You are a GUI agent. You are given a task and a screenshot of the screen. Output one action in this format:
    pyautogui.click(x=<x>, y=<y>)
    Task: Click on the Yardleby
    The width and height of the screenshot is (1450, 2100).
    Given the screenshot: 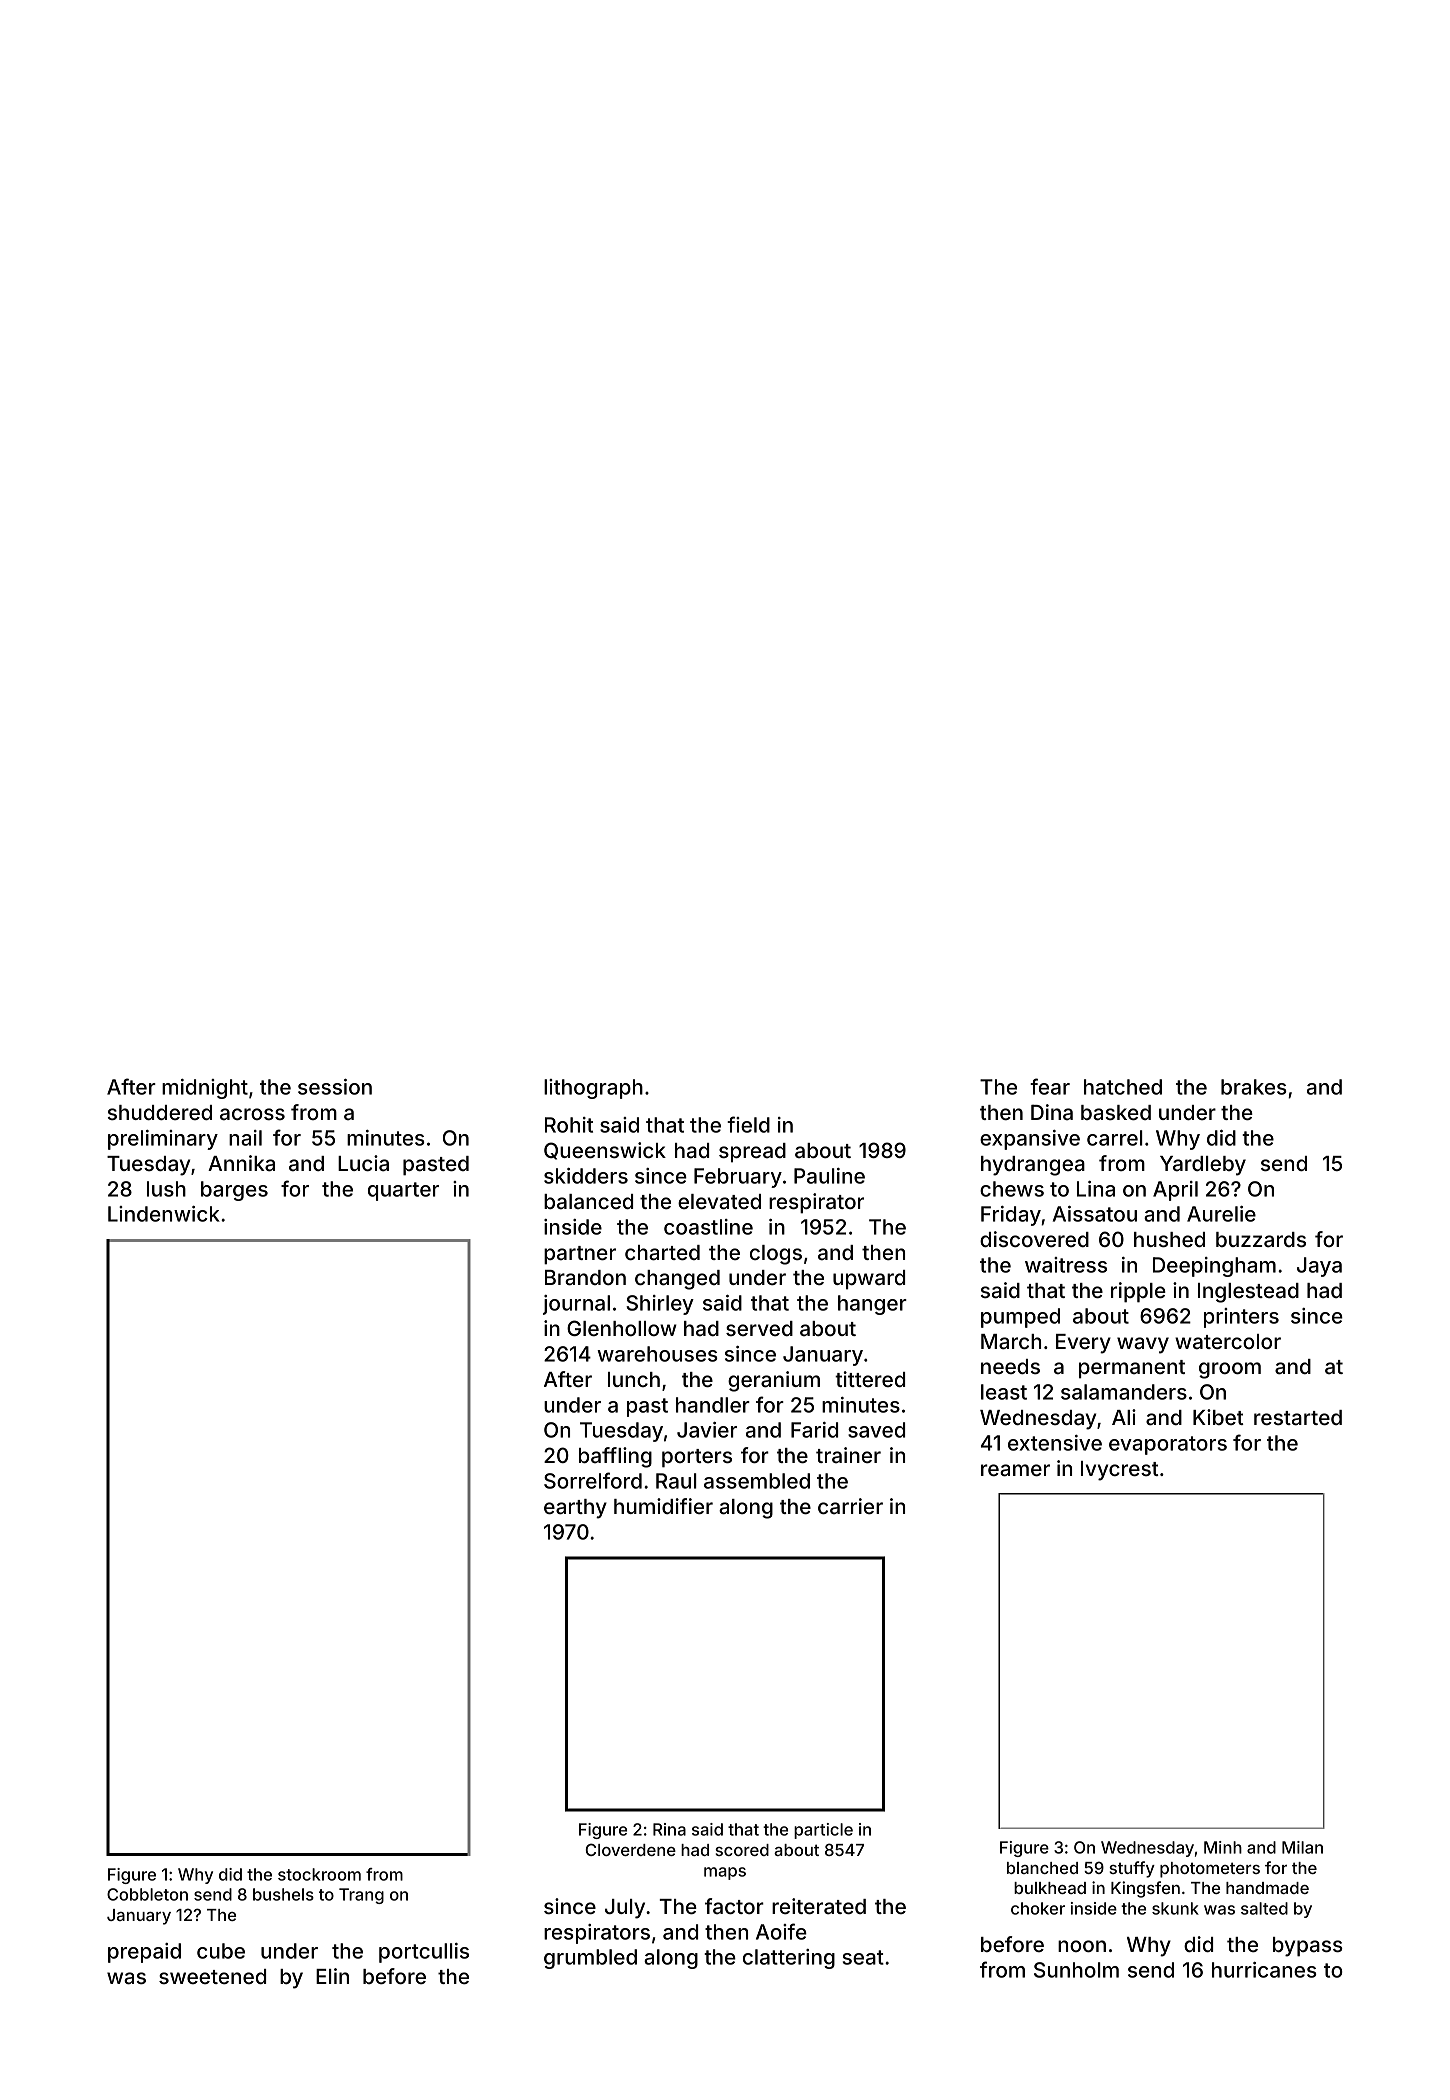 What is the action you would take?
    pyautogui.click(x=1203, y=1166)
